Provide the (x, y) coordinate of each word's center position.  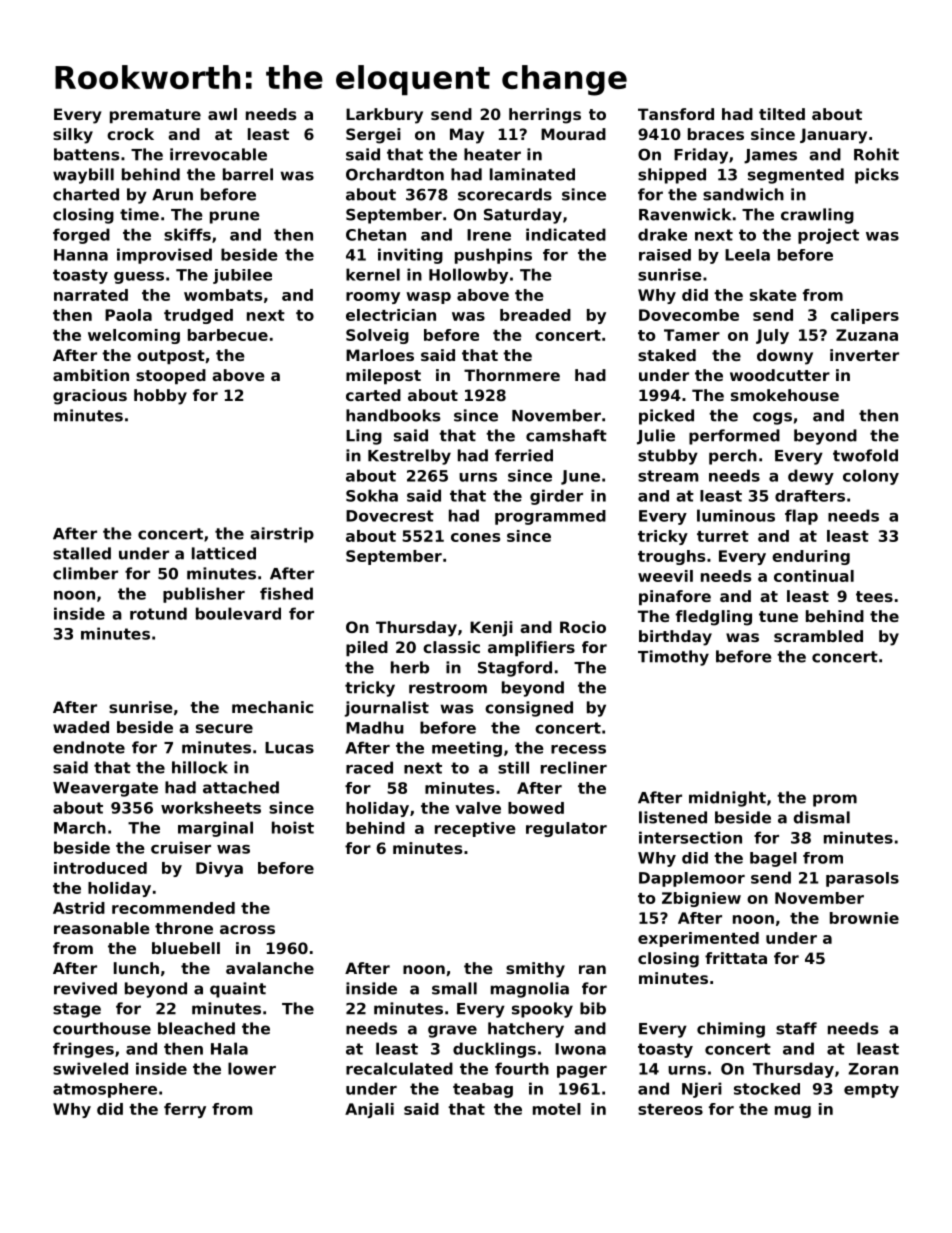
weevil (665, 576)
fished (286, 593)
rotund (158, 613)
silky (73, 136)
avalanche (270, 968)
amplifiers (531, 648)
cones (475, 537)
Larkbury (384, 116)
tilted (782, 114)
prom (835, 800)
